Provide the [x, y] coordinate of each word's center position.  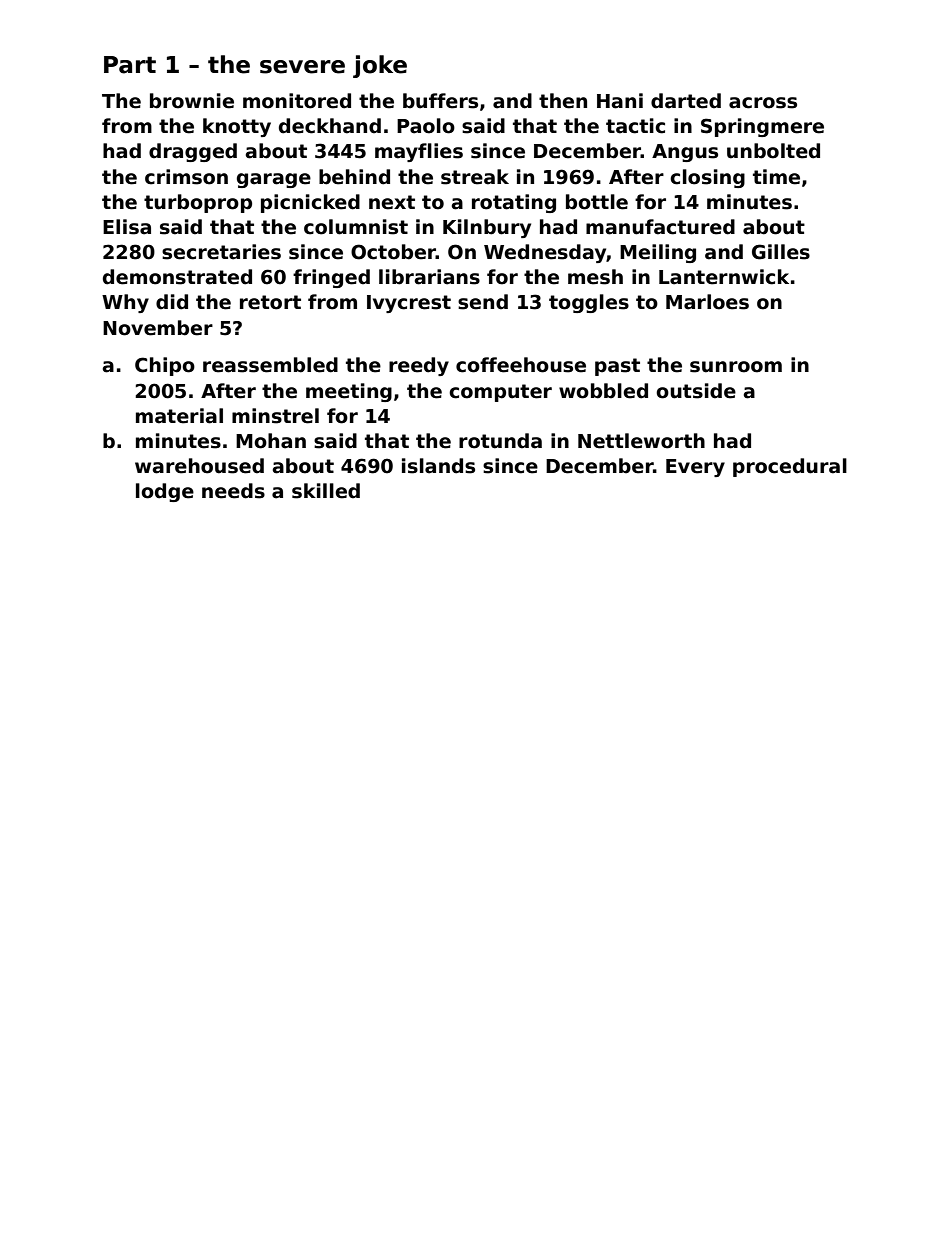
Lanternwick [724, 277]
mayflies [419, 152]
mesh [595, 277]
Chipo [165, 366]
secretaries [221, 252]
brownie [192, 101]
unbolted [773, 151]
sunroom [736, 367]
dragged [193, 152]
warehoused [199, 466]
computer [500, 393]
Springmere [762, 127]
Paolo [426, 126]
